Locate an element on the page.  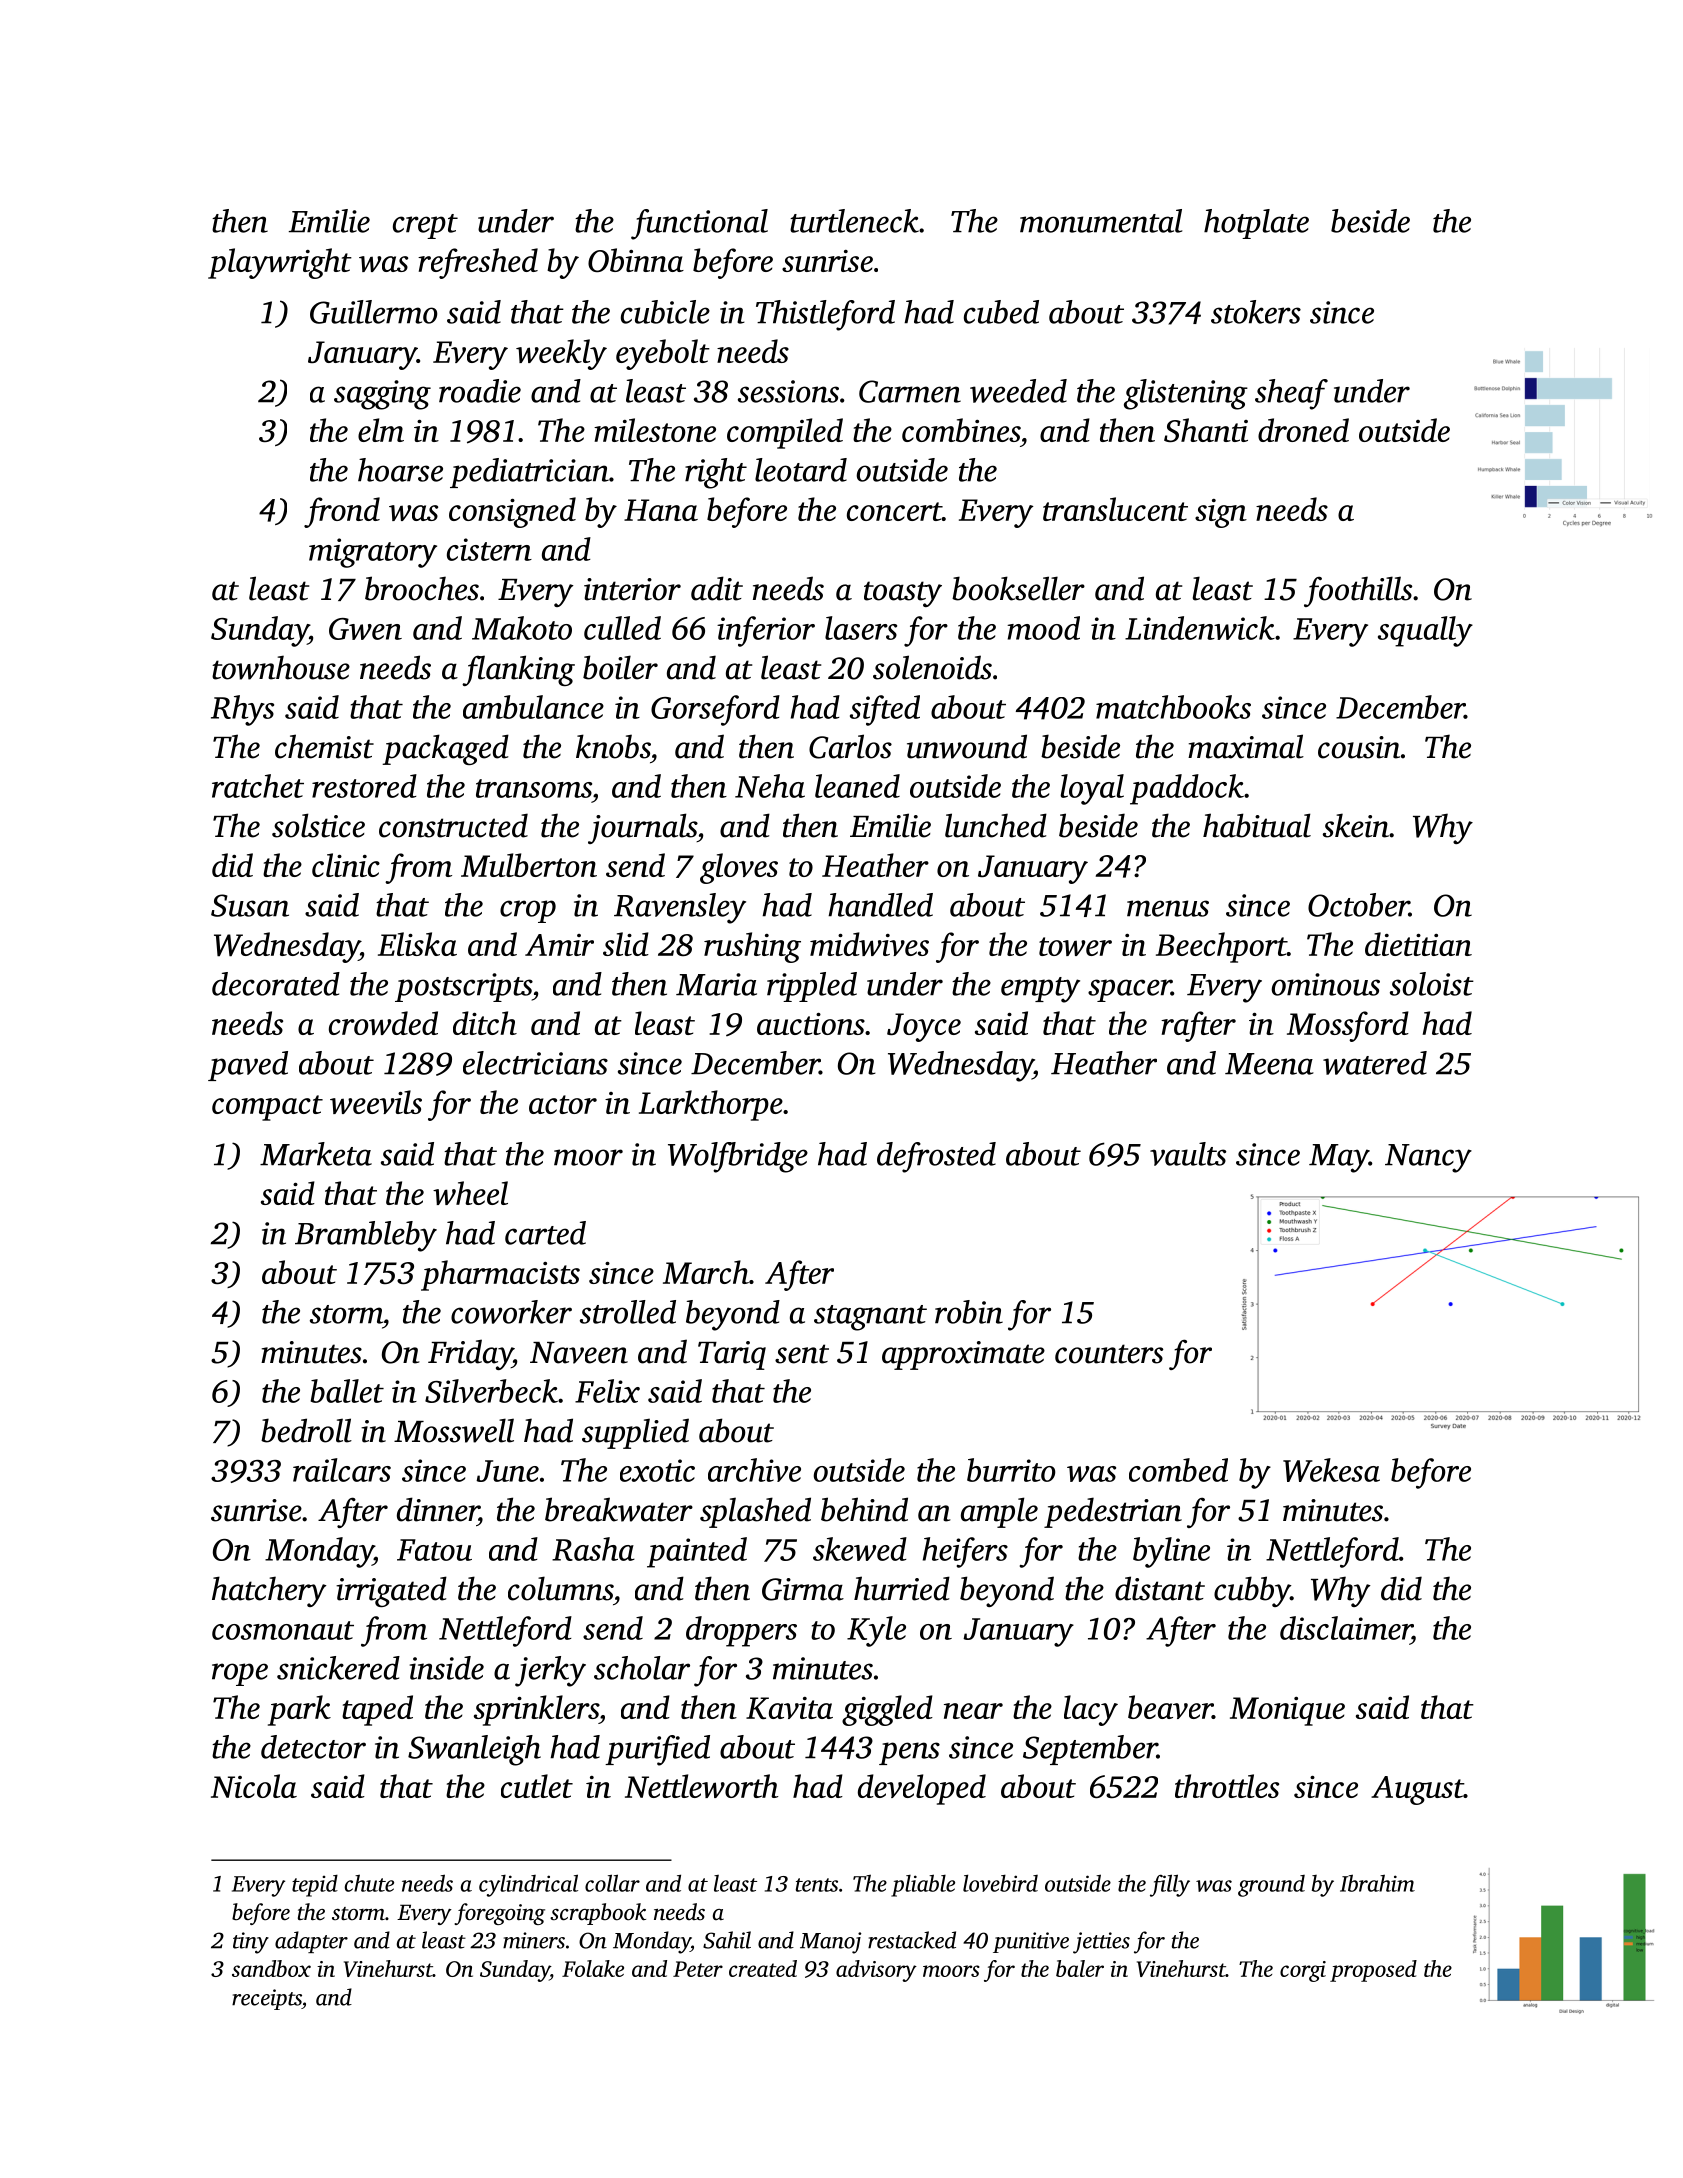
elm is located at coordinates (381, 430).
